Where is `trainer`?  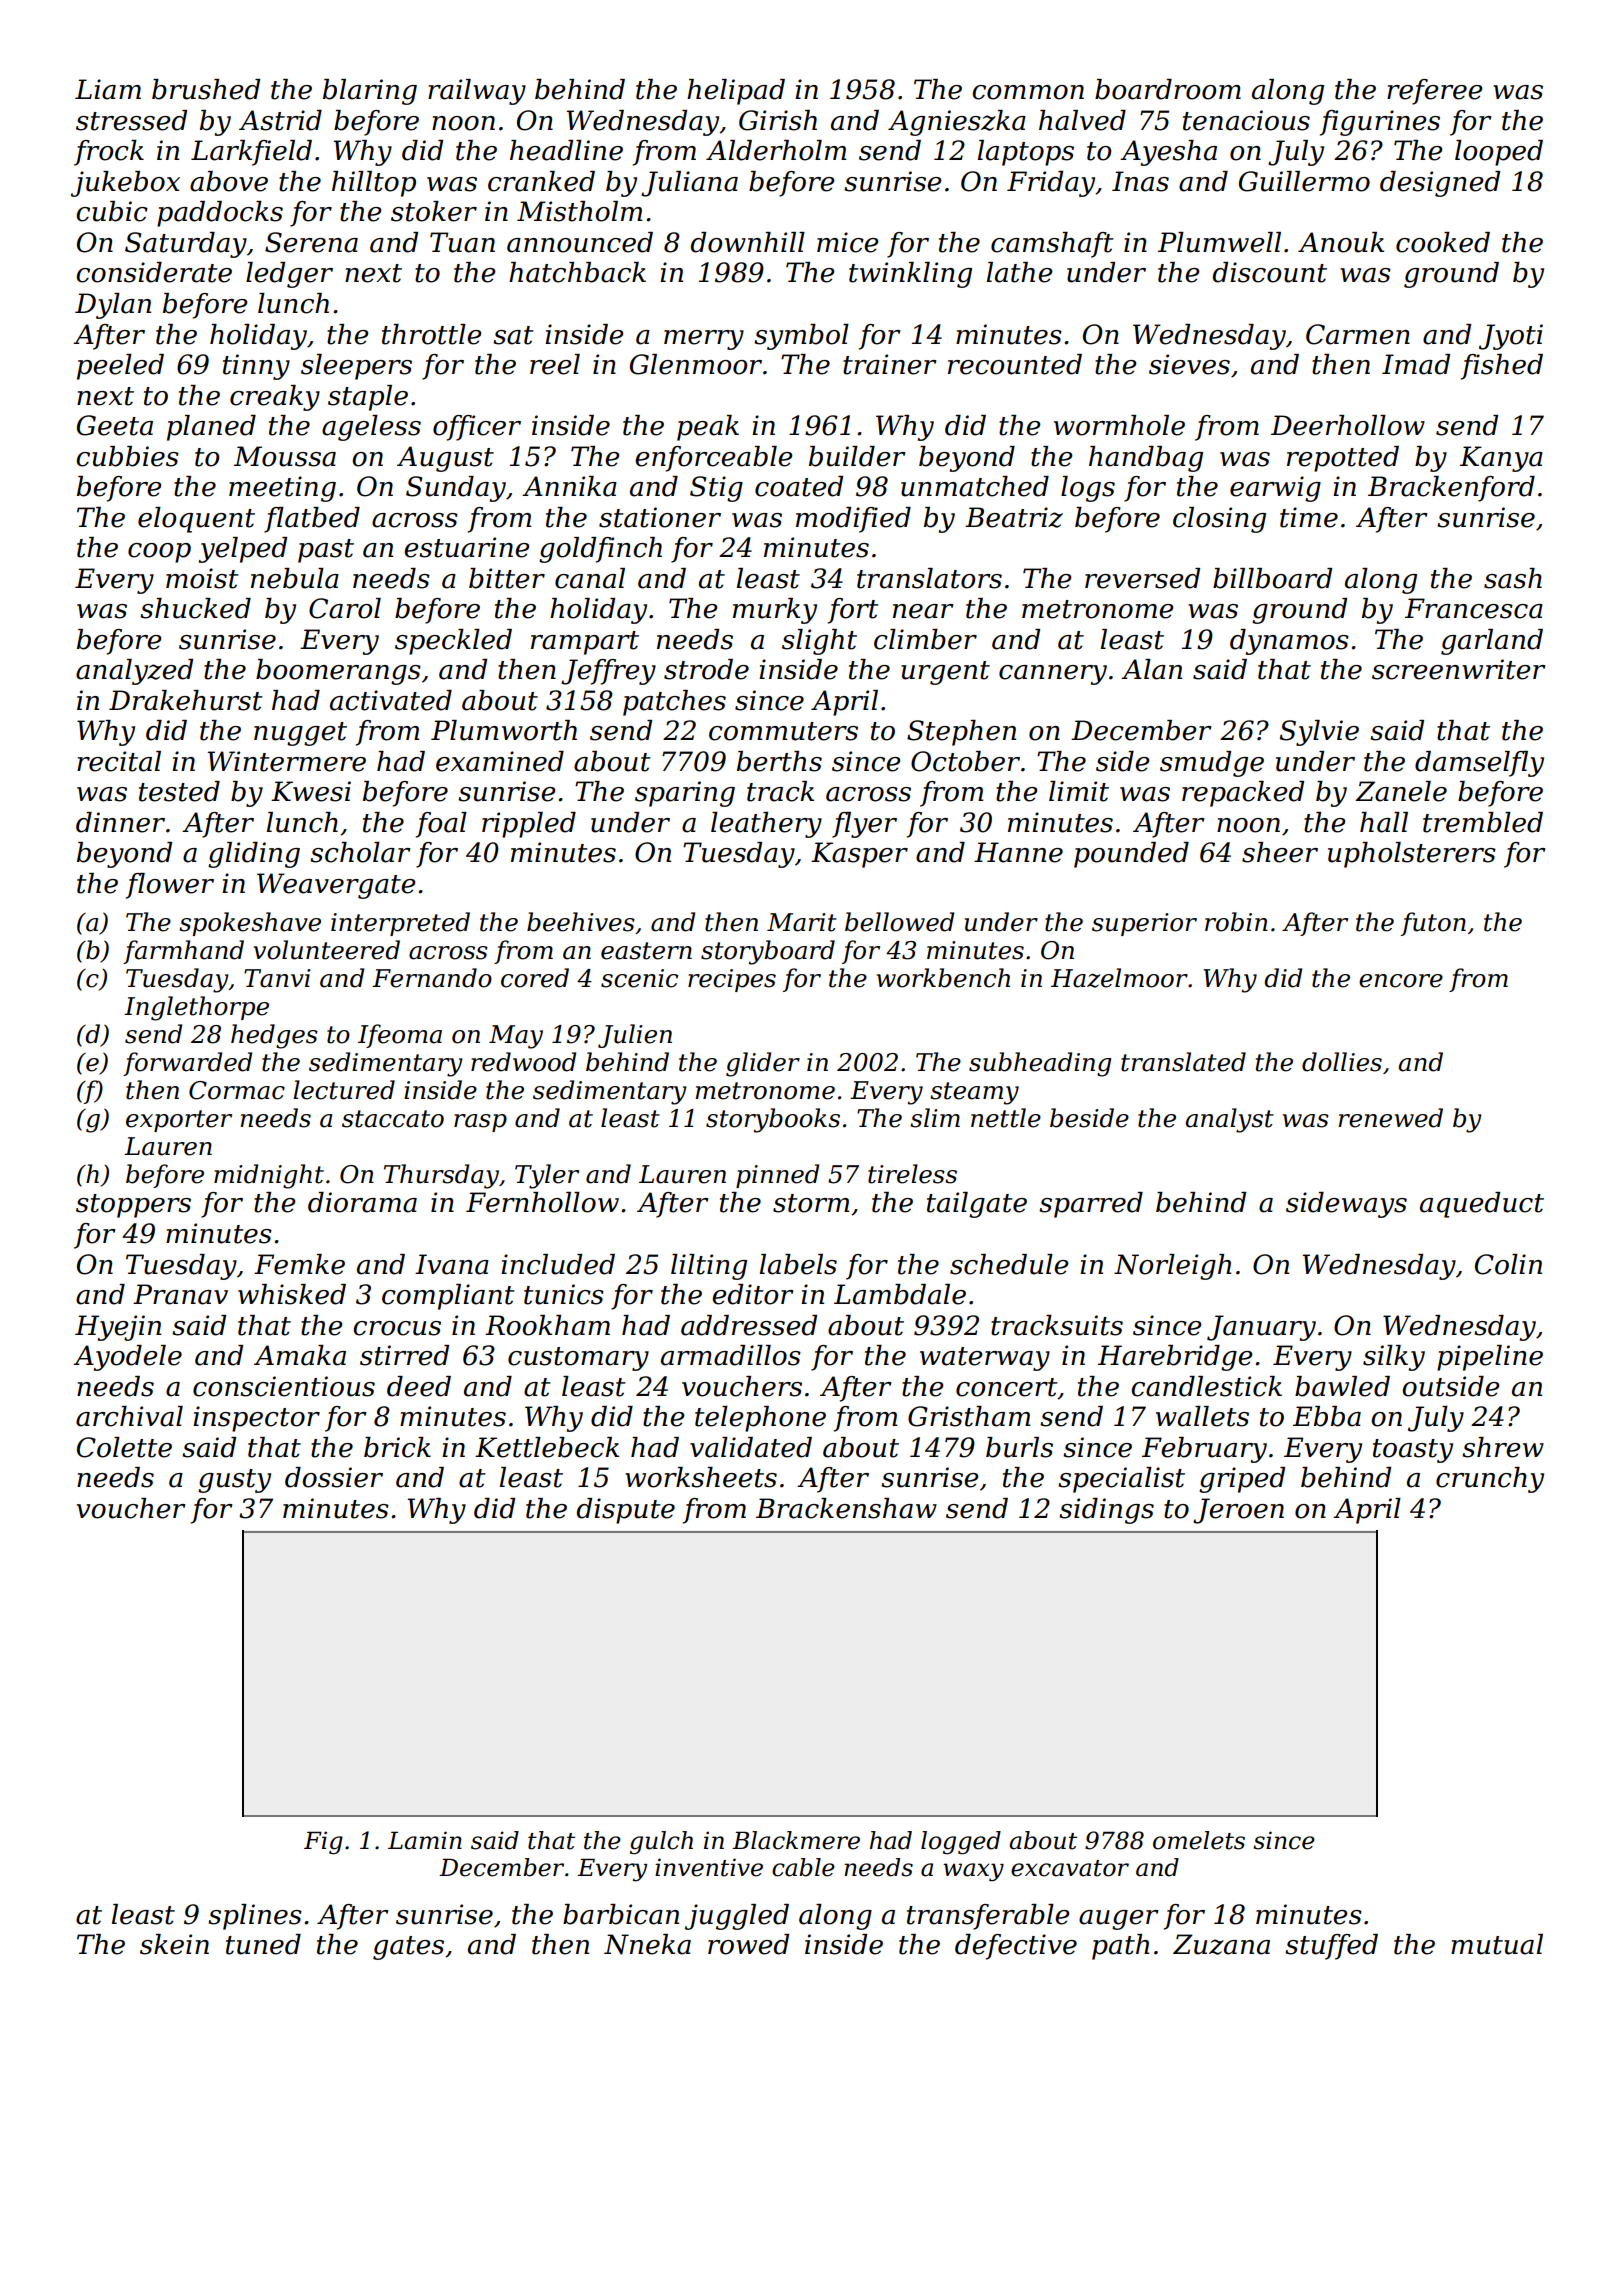
trainer is located at coordinates (890, 364).
